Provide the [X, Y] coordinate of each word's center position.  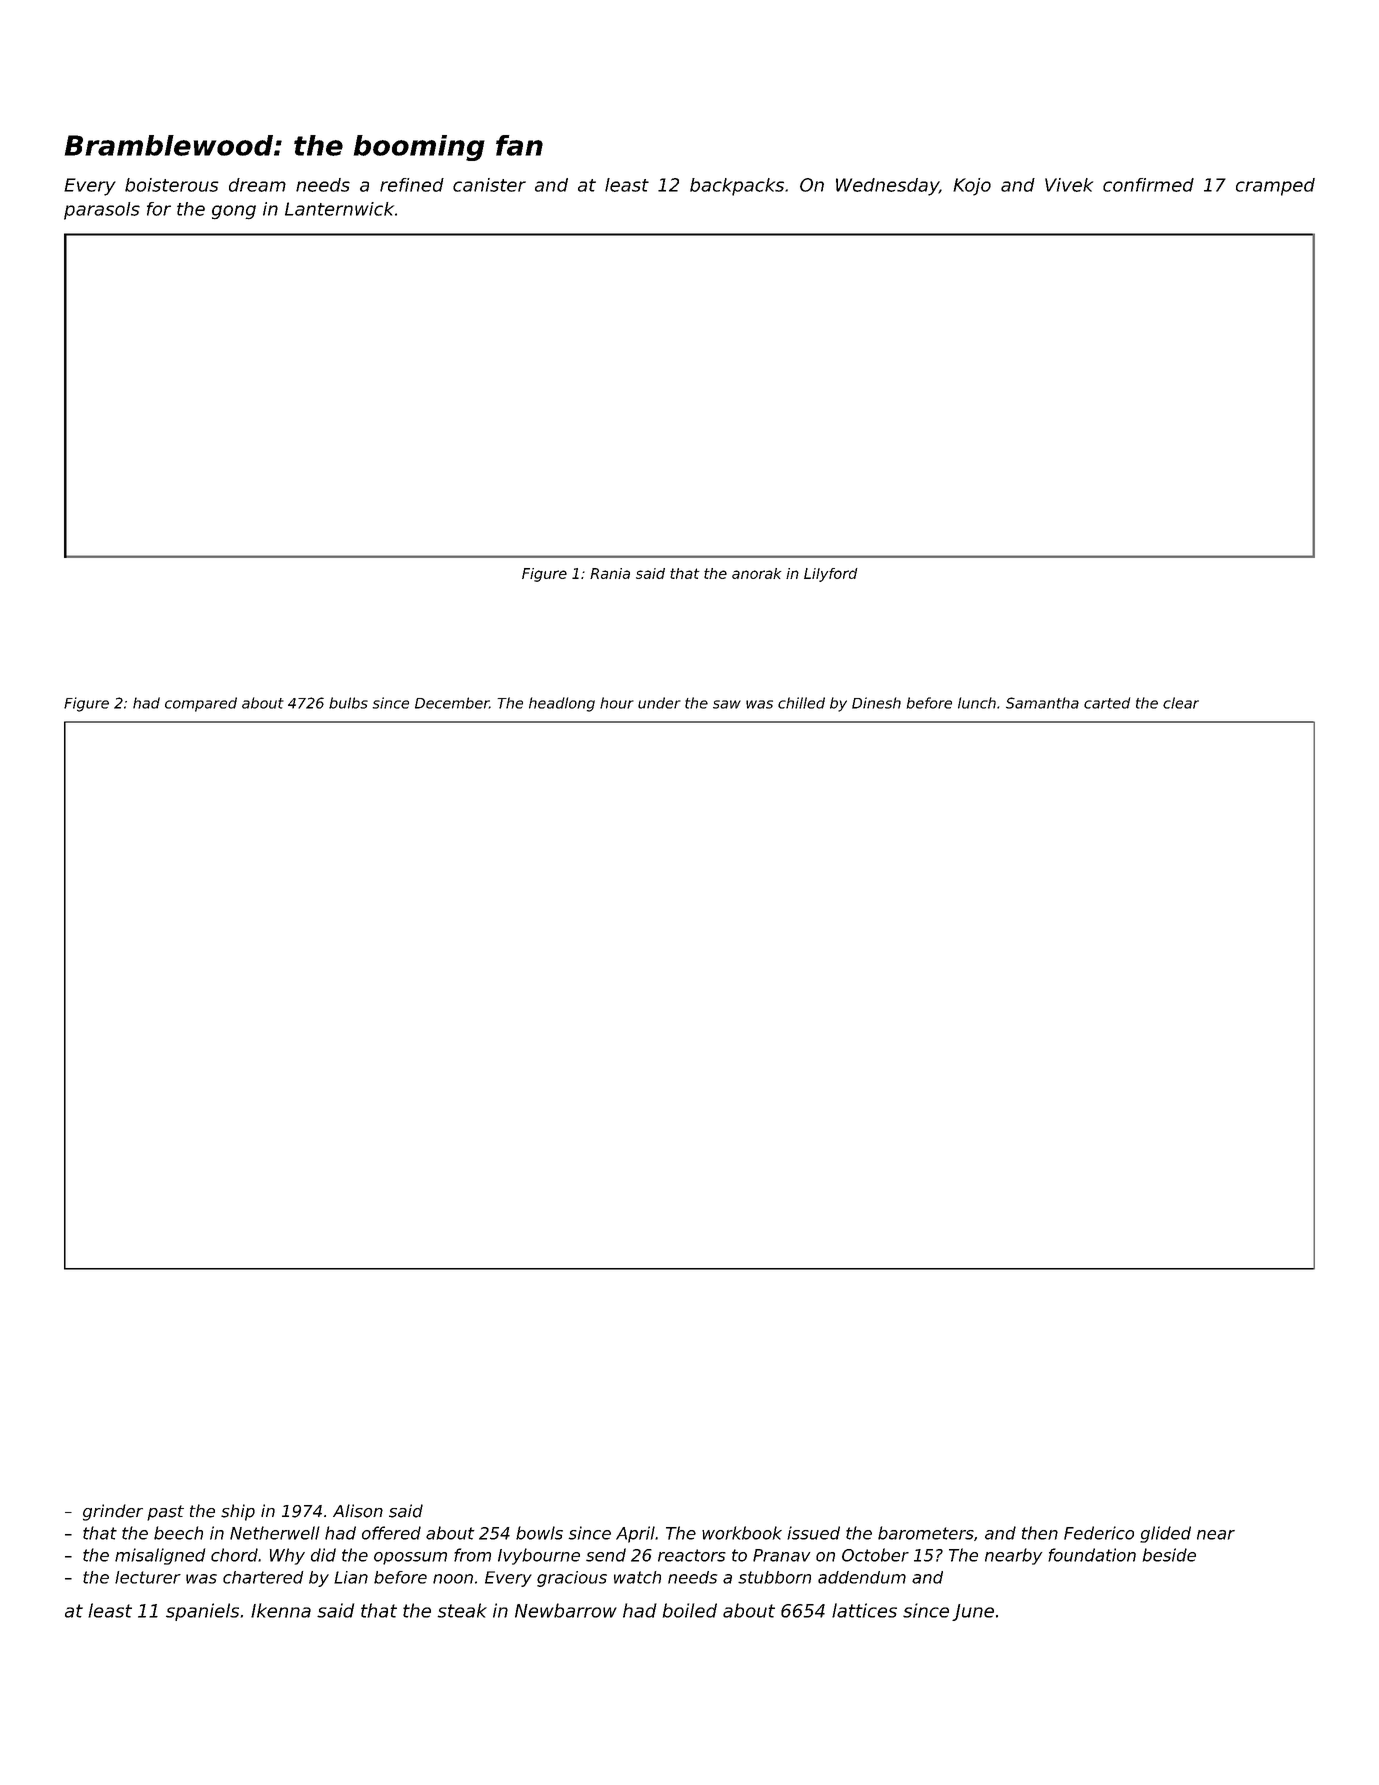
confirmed [1148, 185]
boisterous [172, 185]
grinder [113, 1512]
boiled [690, 1610]
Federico [1099, 1533]
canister [489, 185]
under [659, 703]
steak [462, 1610]
